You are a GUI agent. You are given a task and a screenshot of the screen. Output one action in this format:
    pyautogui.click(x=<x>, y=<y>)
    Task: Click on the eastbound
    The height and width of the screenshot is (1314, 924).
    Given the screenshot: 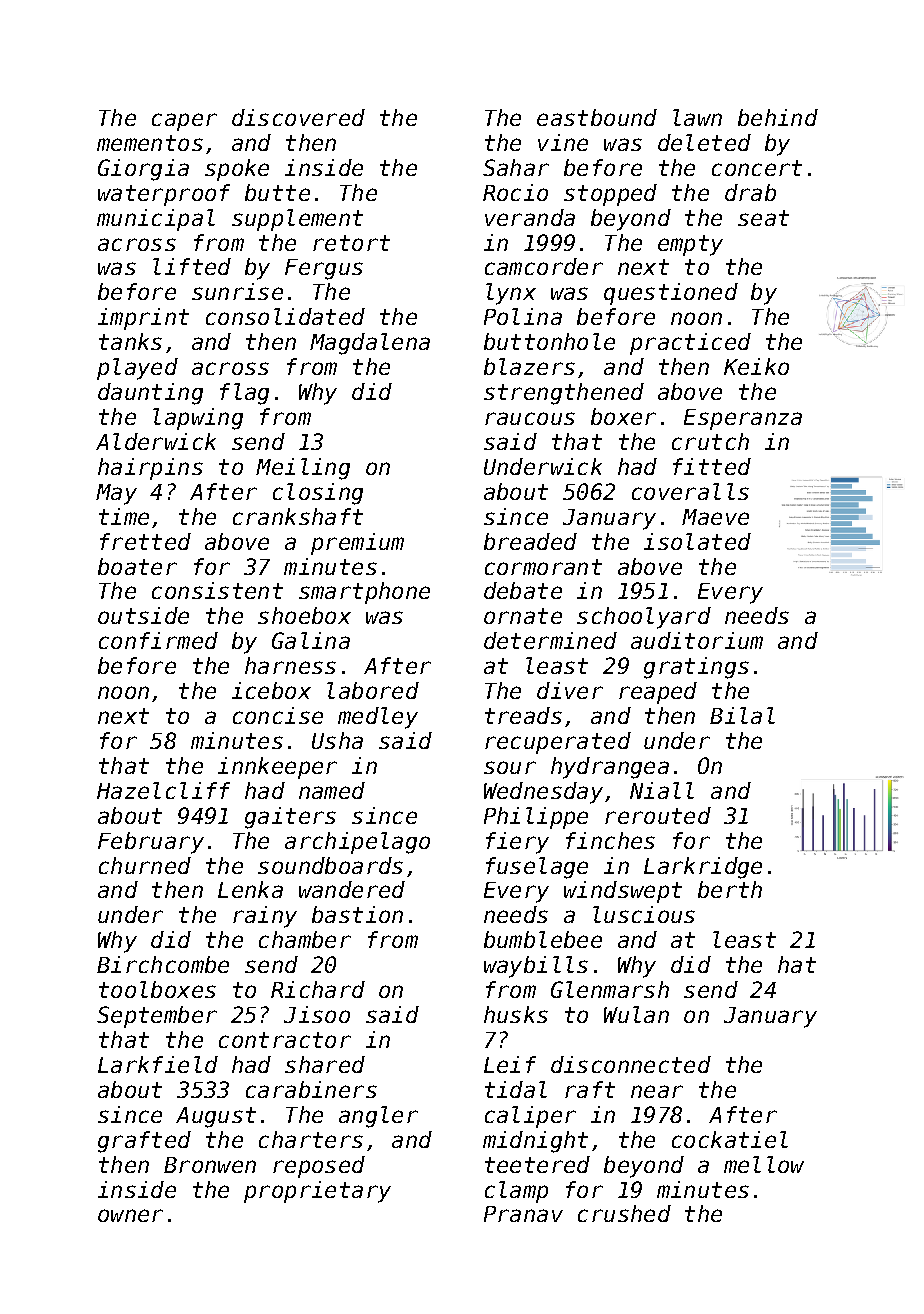 What is the action you would take?
    pyautogui.click(x=597, y=117)
